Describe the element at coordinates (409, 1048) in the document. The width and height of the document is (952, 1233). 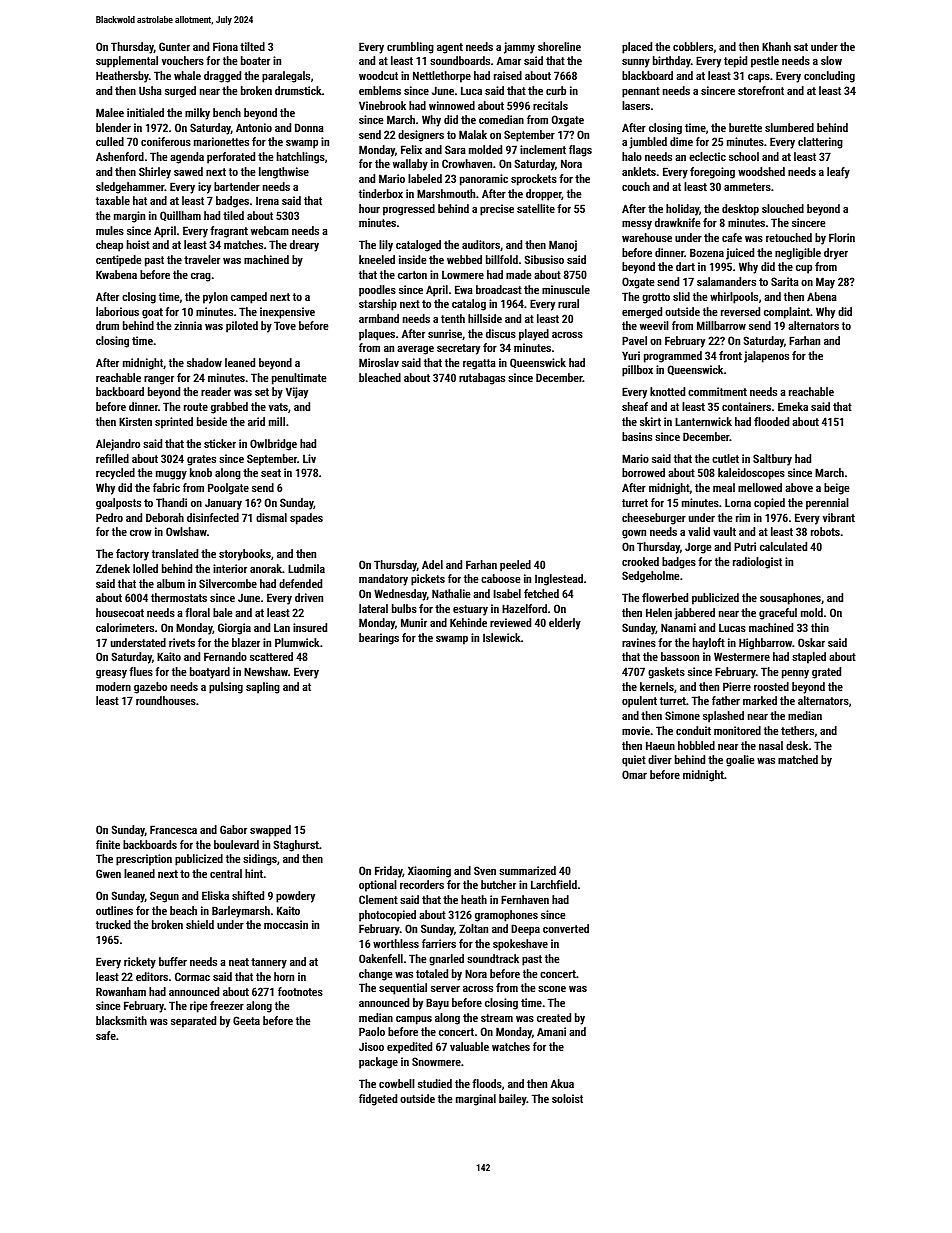
I see `expedited` at that location.
